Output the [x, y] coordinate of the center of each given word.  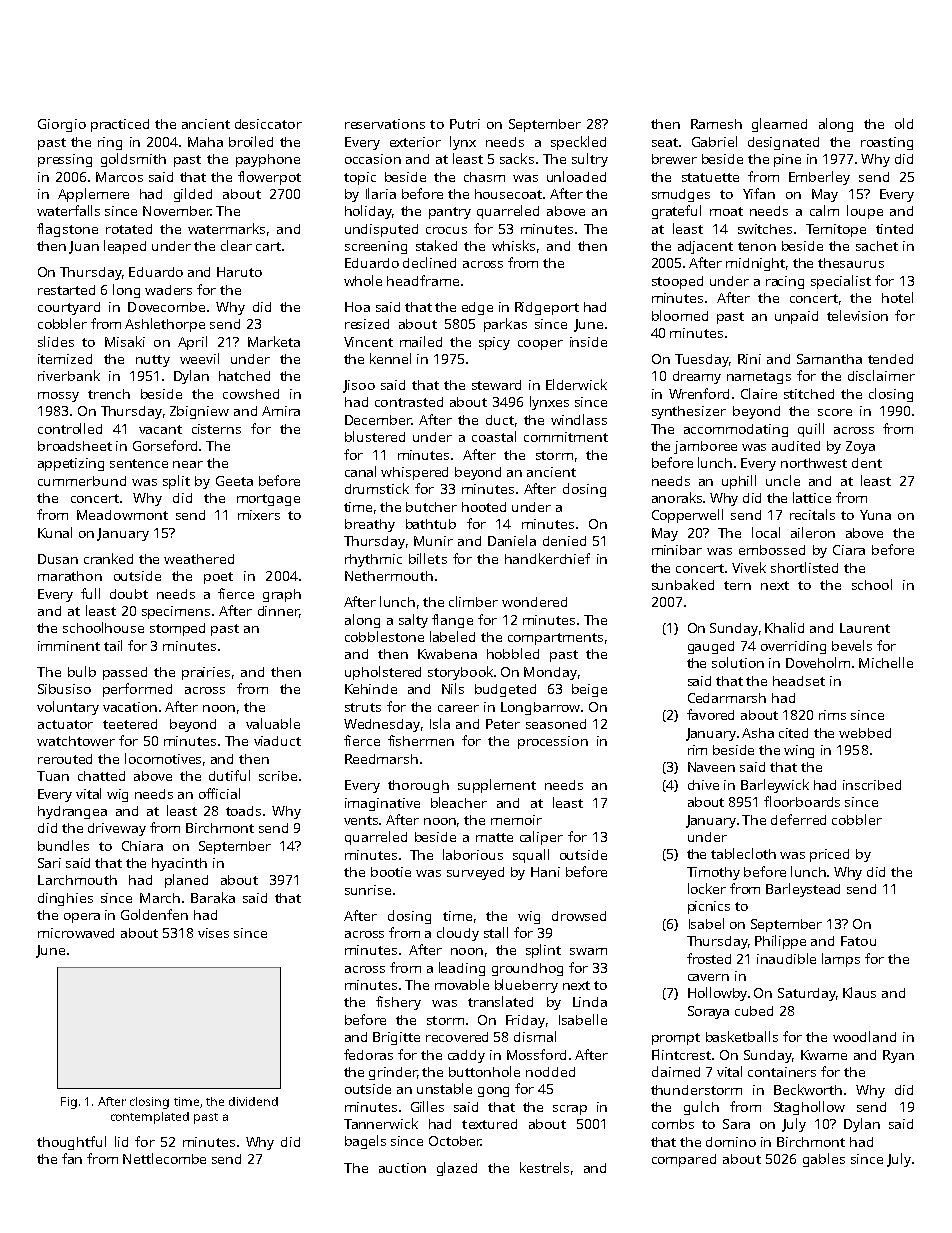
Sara [736, 1124]
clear [236, 245]
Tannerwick [381, 1123]
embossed [772, 550]
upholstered [383, 673]
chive [703, 785]
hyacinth [179, 864]
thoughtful [71, 1143]
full [90, 593]
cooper [540, 345]
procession [553, 742]
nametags [759, 378]
